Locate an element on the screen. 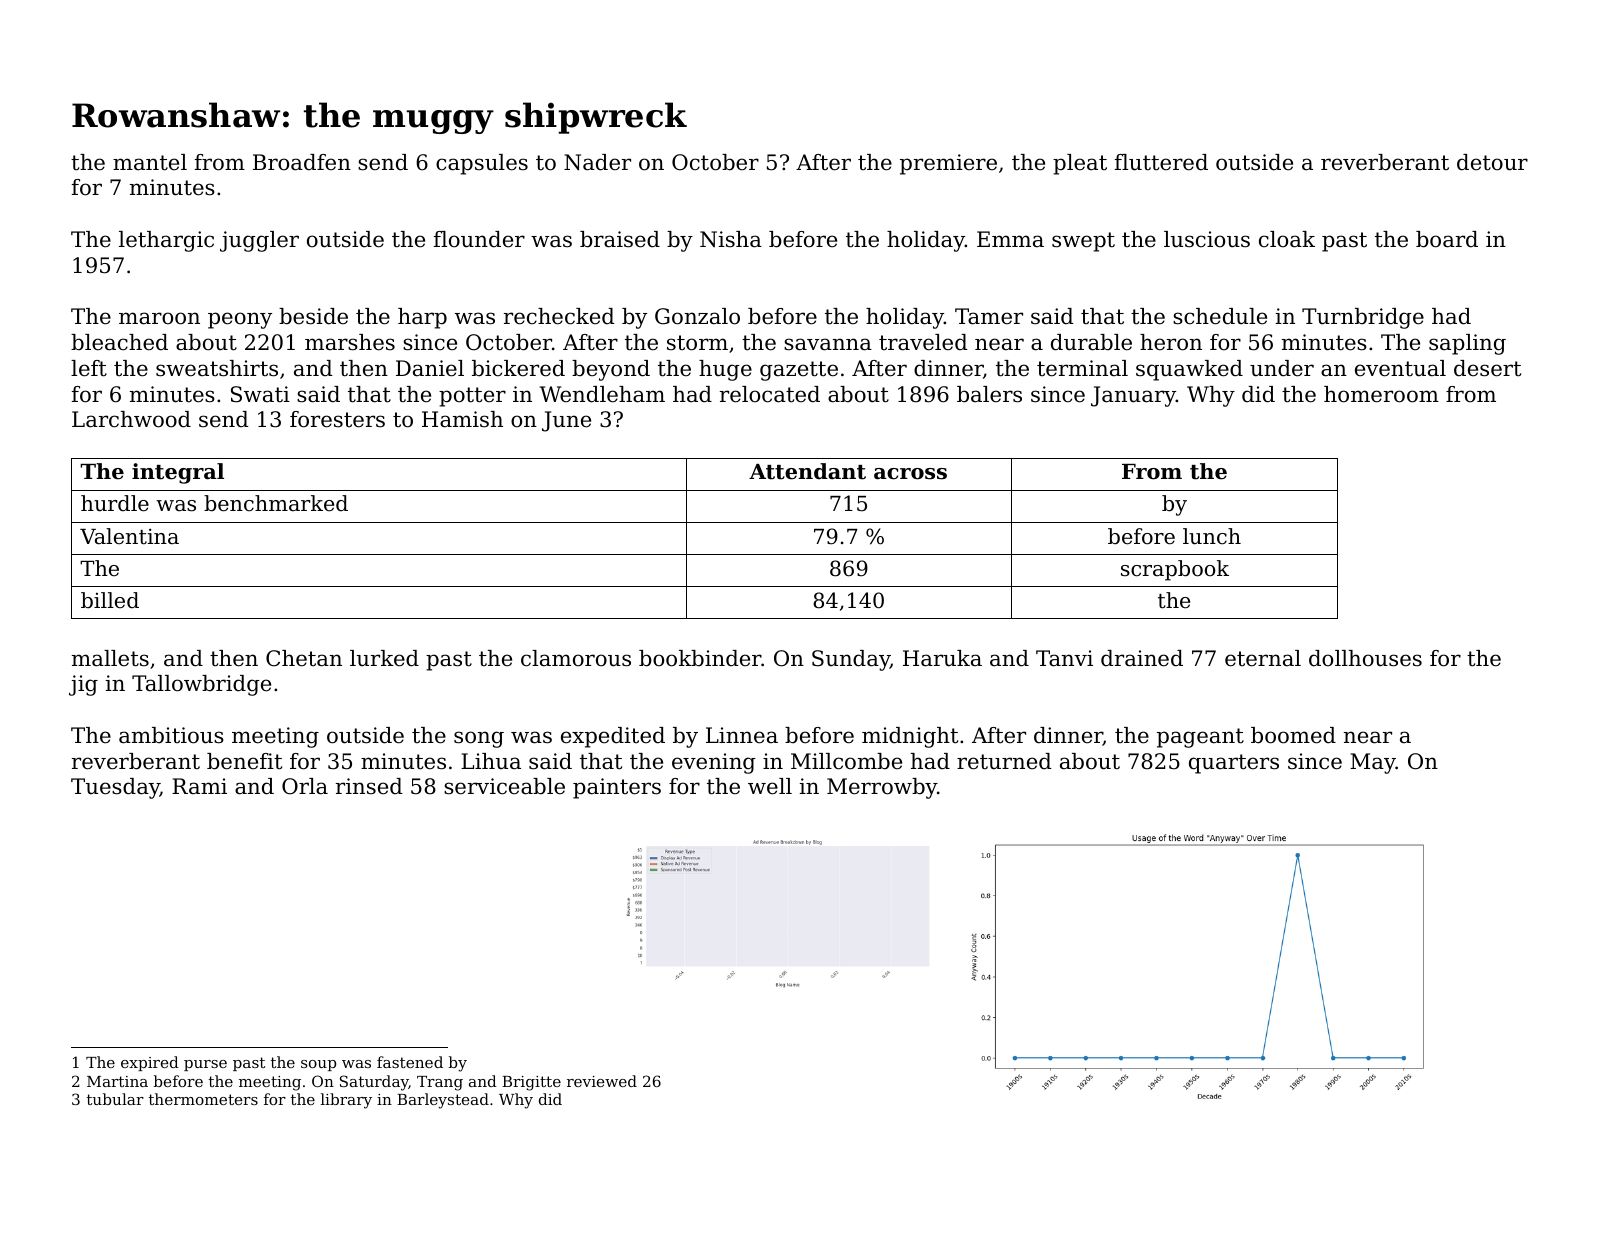 This screenshot has height=1241, width=1606. fluttered is located at coordinates (1161, 162).
